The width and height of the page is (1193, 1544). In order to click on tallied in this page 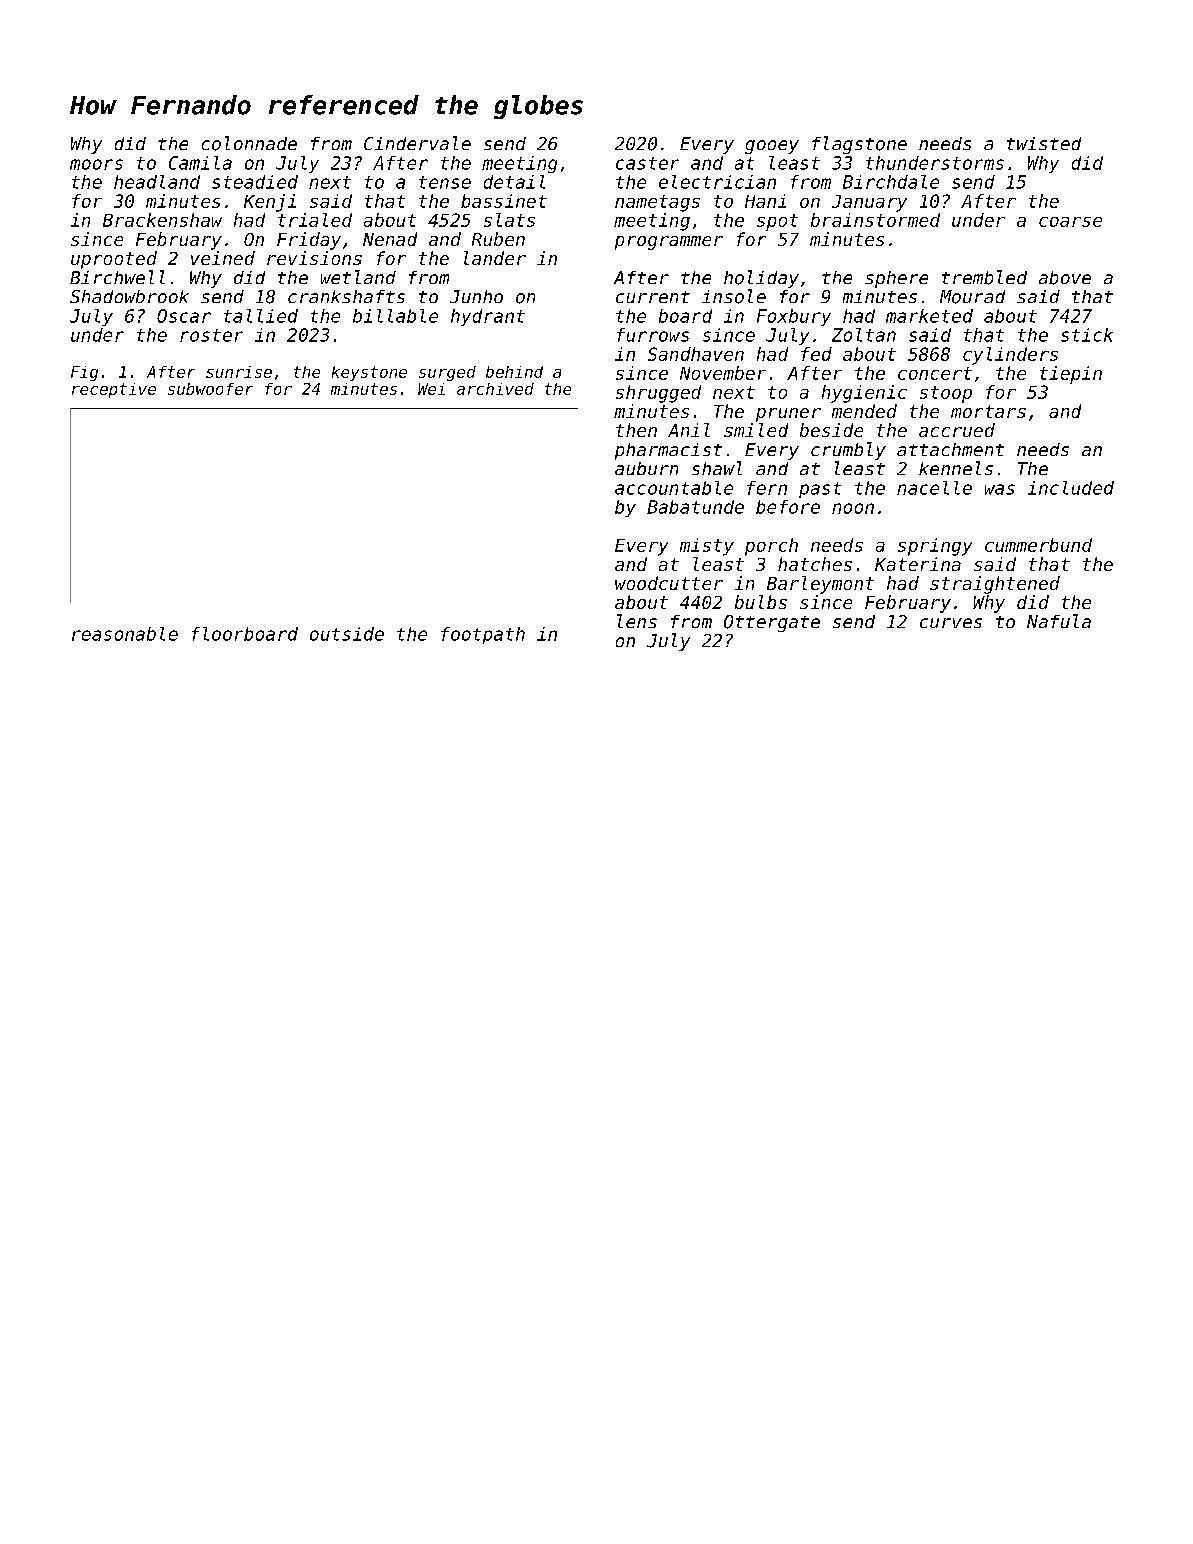, I will do `click(261, 316)`.
